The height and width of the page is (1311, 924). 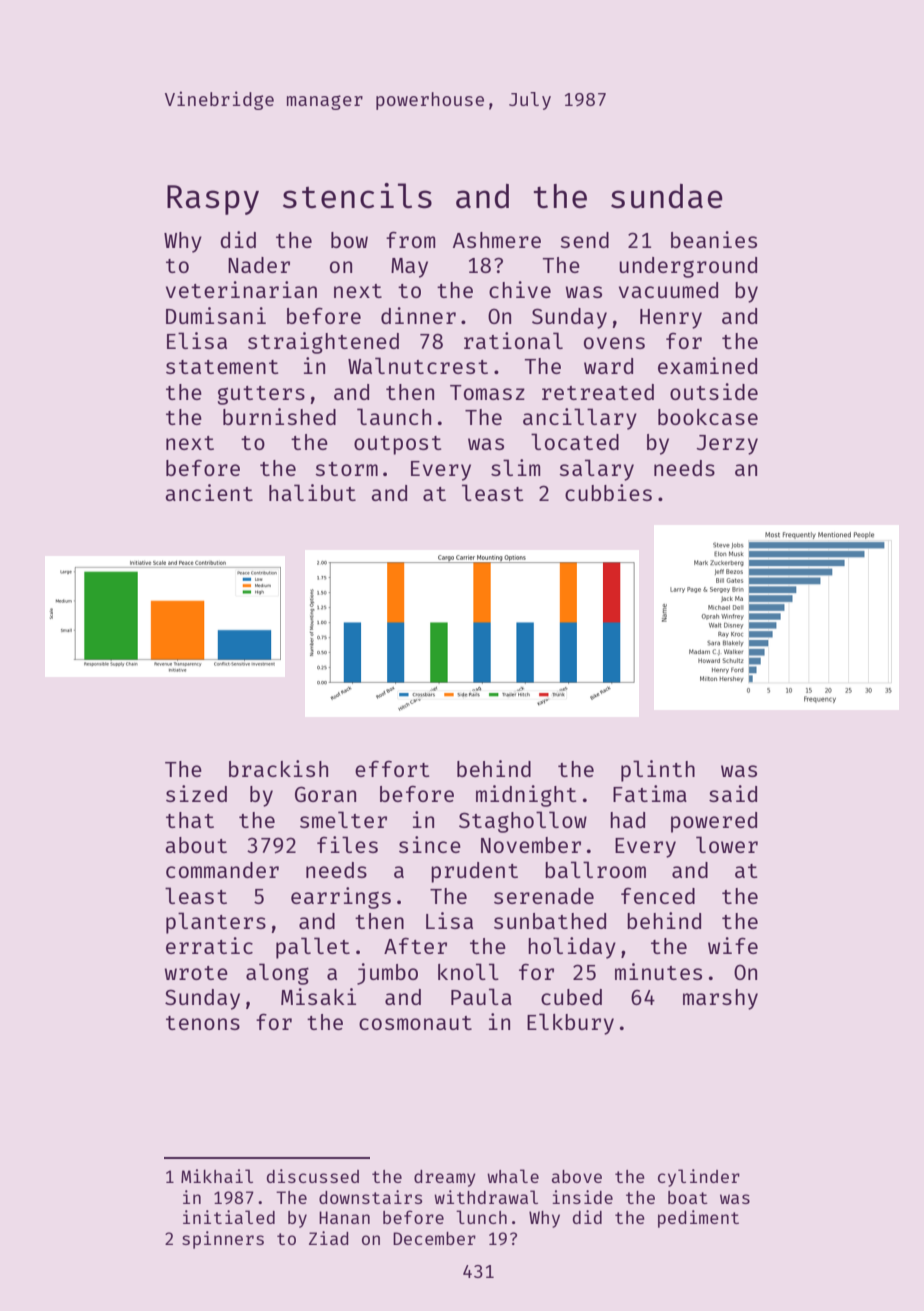 What do you see at coordinates (392, 768) in the page?
I see `effort` at bounding box center [392, 768].
